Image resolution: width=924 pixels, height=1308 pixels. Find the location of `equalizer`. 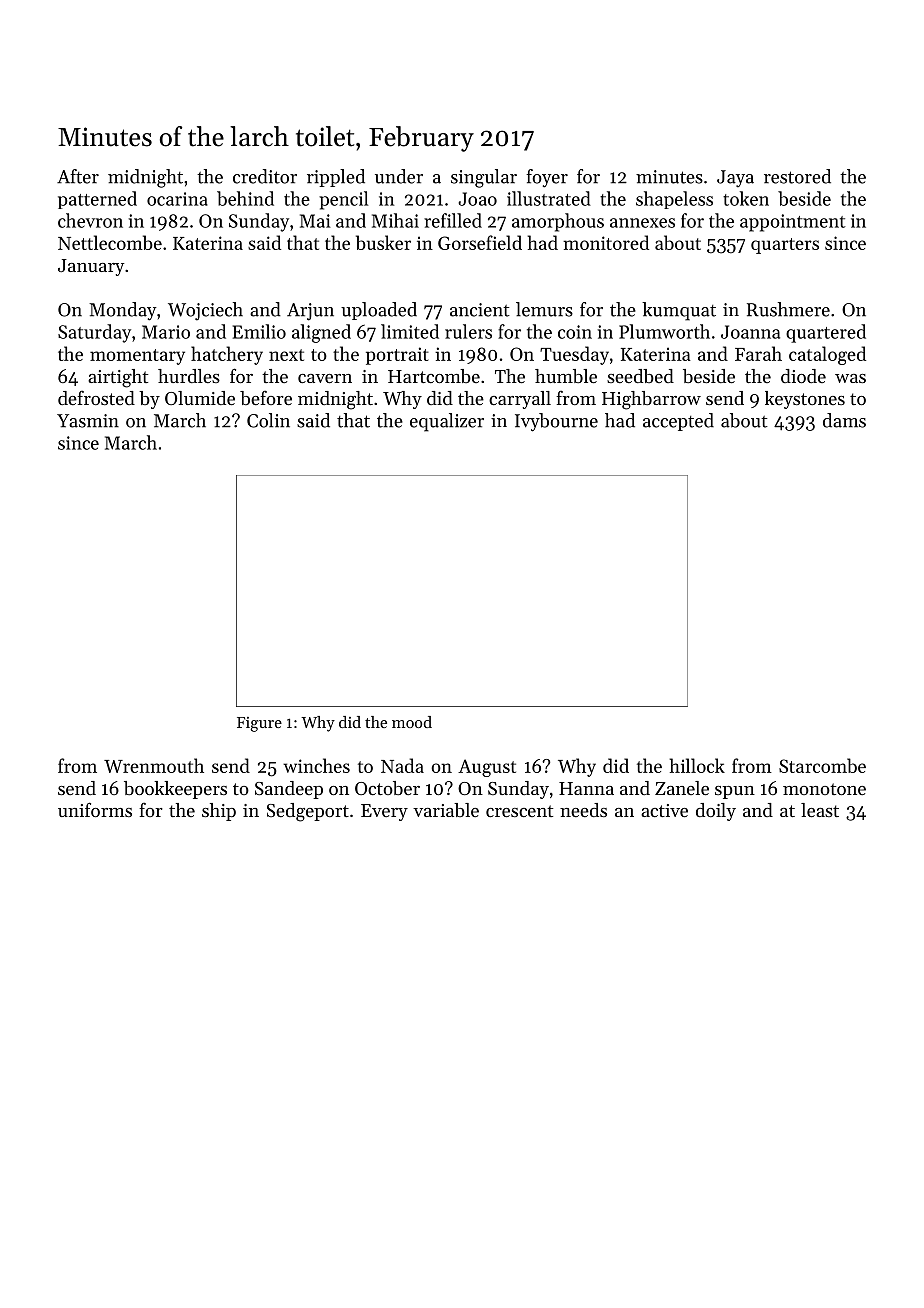

equalizer is located at coordinates (447, 422).
